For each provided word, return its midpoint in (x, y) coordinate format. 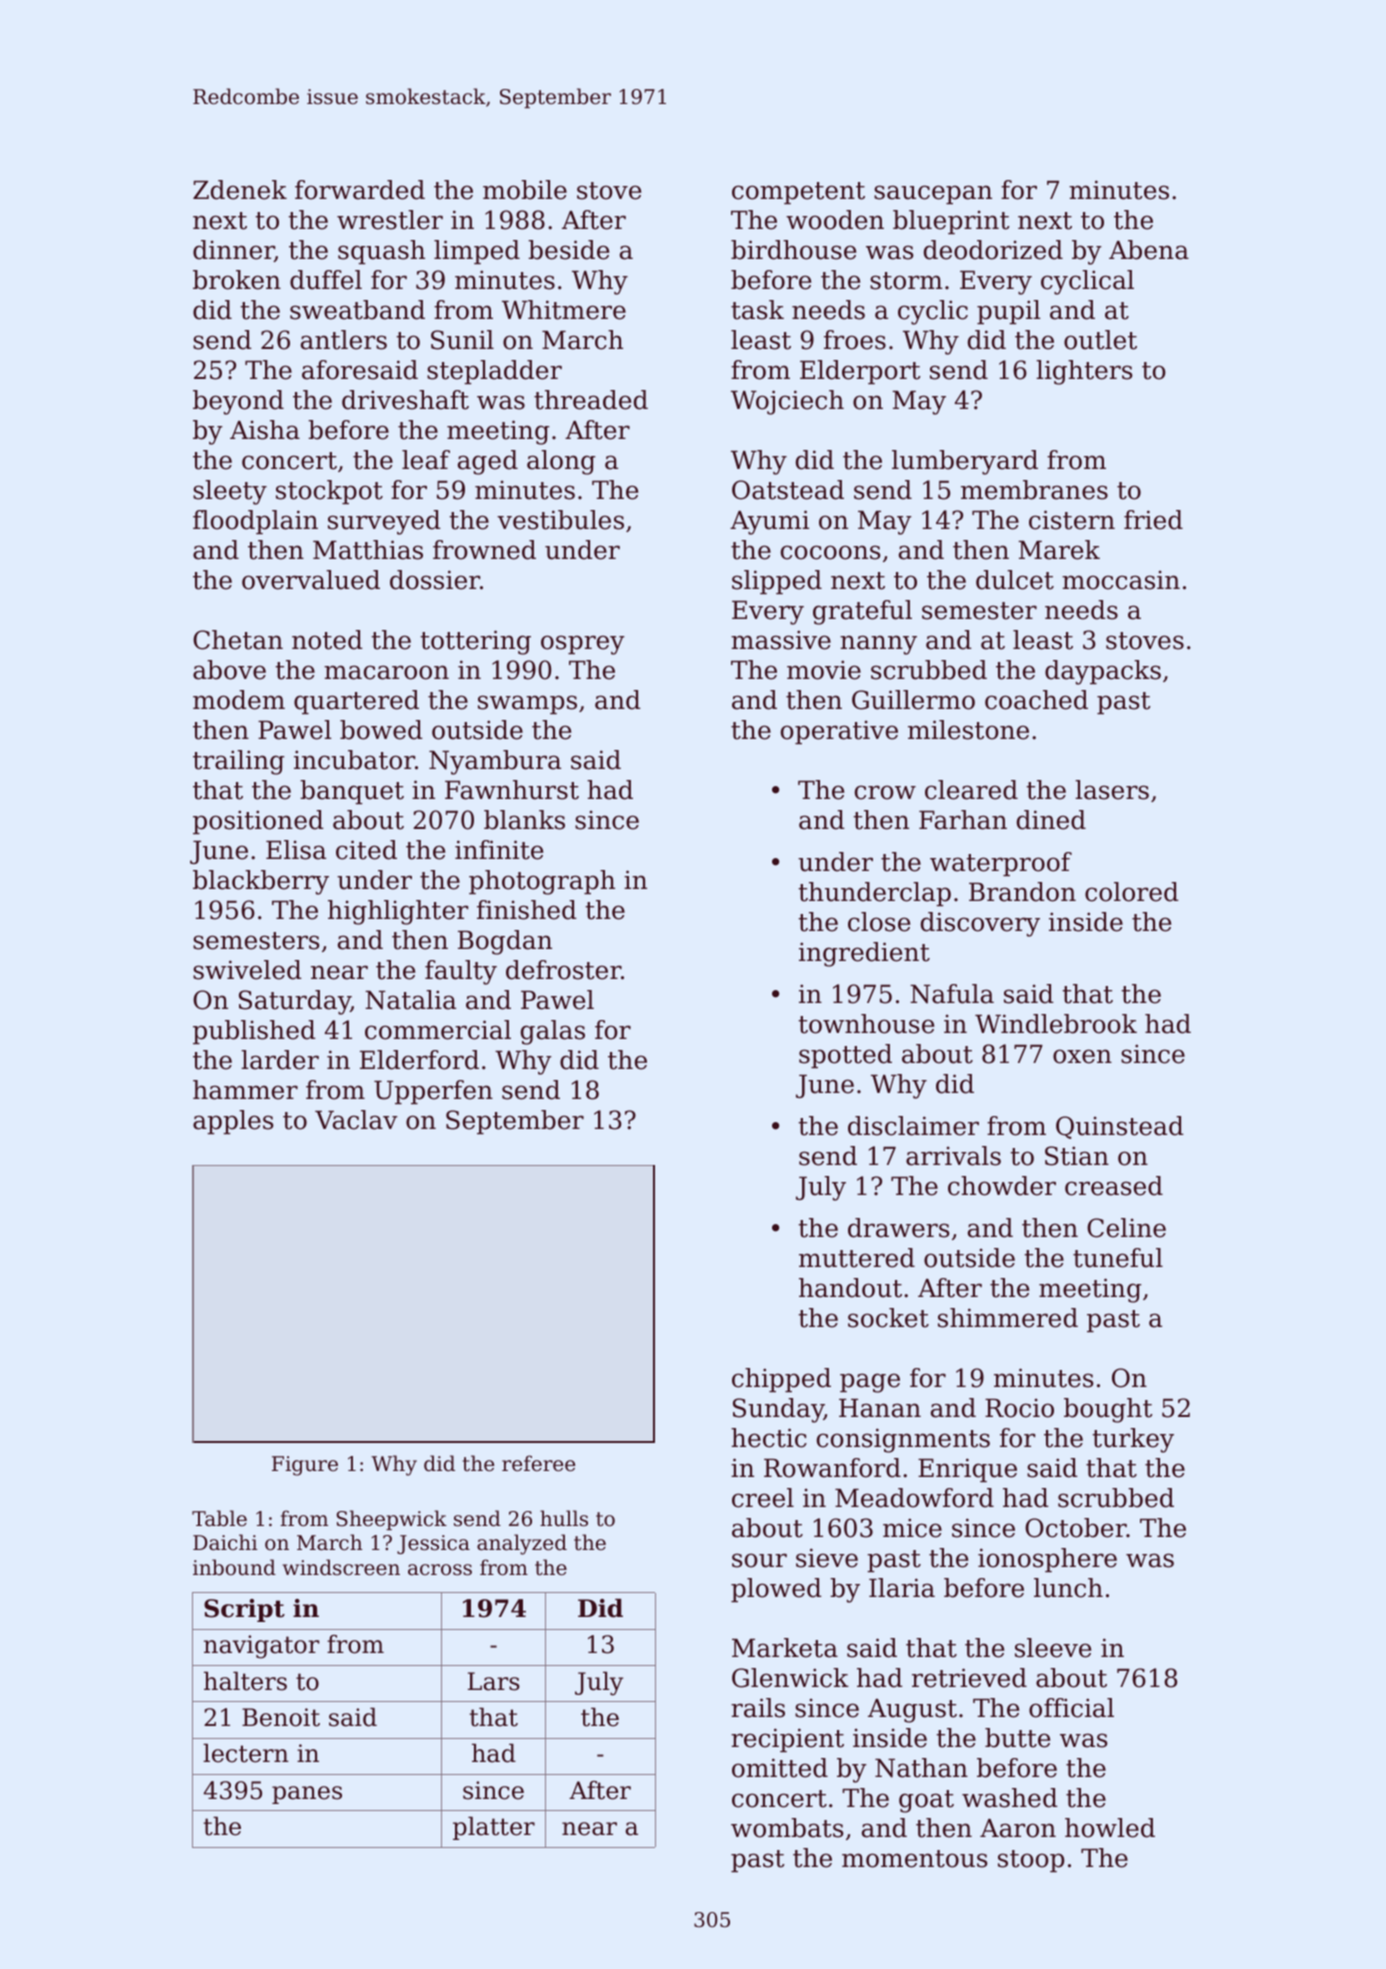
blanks (524, 820)
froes (855, 340)
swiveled (247, 970)
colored (1132, 892)
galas (553, 1032)
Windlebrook (1056, 1024)
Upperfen (433, 1092)
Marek (1059, 550)
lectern (246, 1753)
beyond (238, 402)
